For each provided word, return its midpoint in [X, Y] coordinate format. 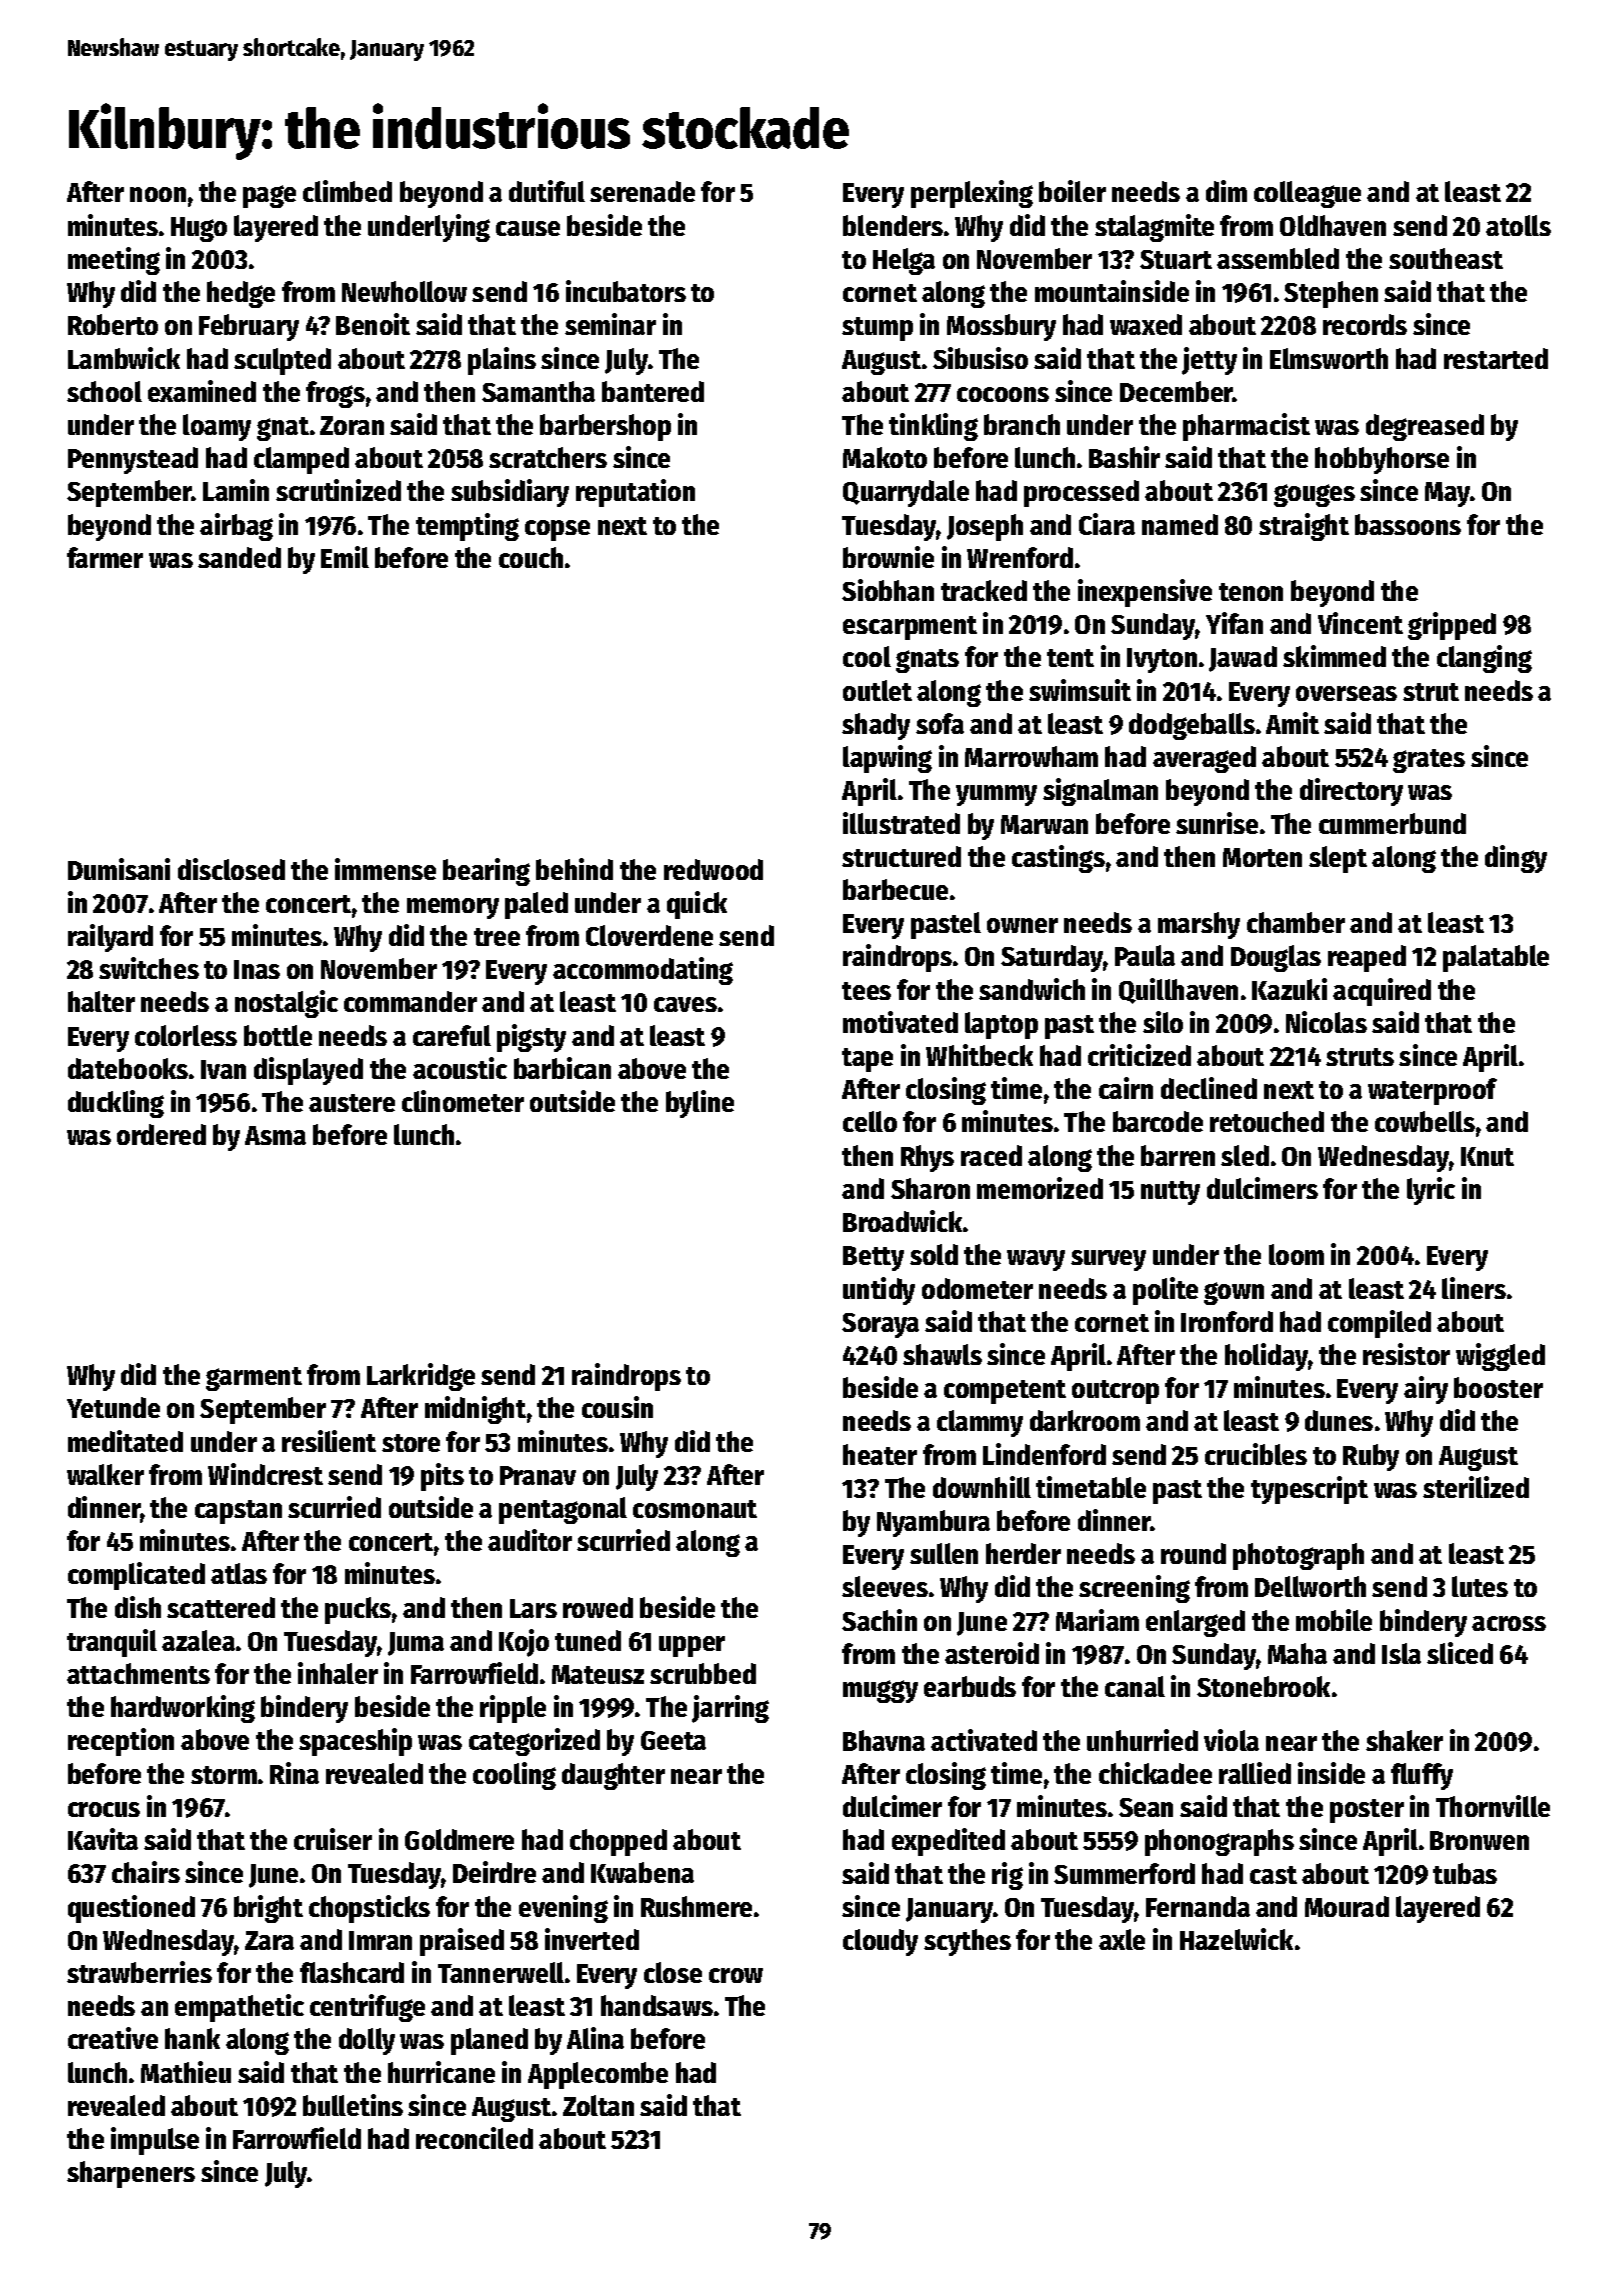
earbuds [970, 1686]
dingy [1516, 859]
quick [697, 905]
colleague [1307, 194]
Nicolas [1326, 1022]
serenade [642, 191]
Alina [595, 2038]
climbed [347, 191]
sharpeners [131, 2174]
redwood [713, 869]
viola [1231, 1740]
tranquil [112, 1643]
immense [385, 869]
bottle [278, 1035]
